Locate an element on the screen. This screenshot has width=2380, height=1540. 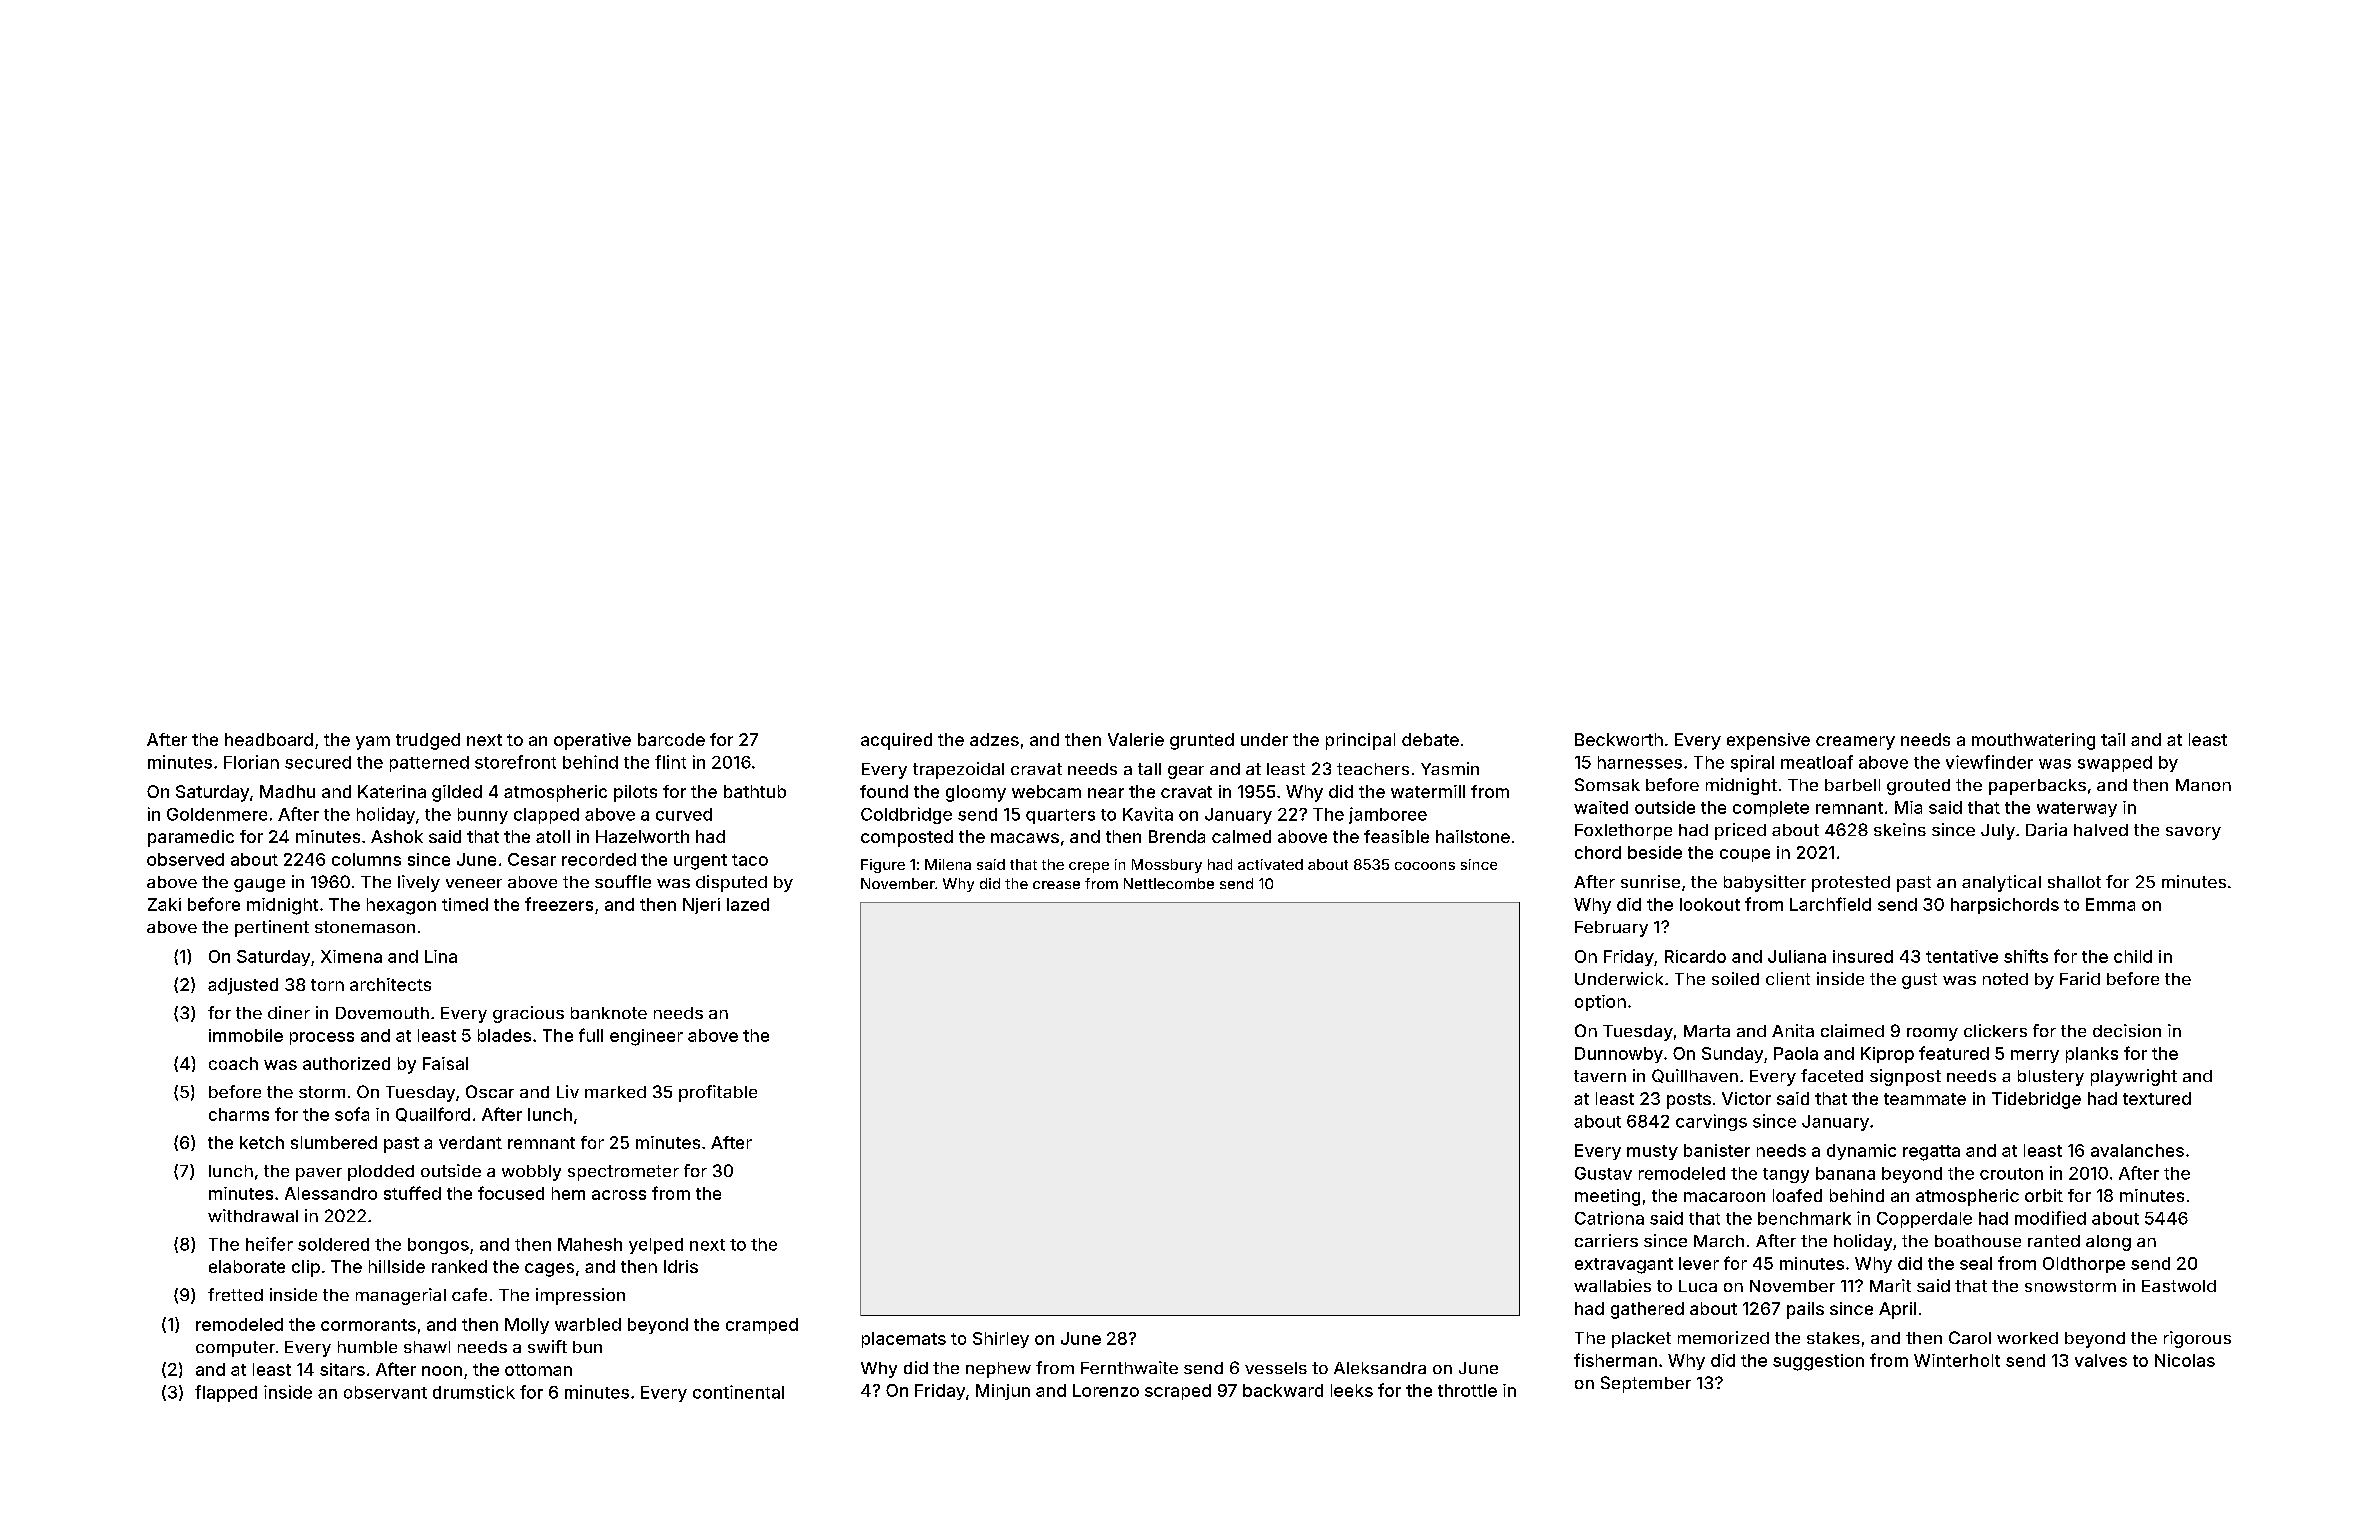
gauge is located at coordinates (259, 885).
